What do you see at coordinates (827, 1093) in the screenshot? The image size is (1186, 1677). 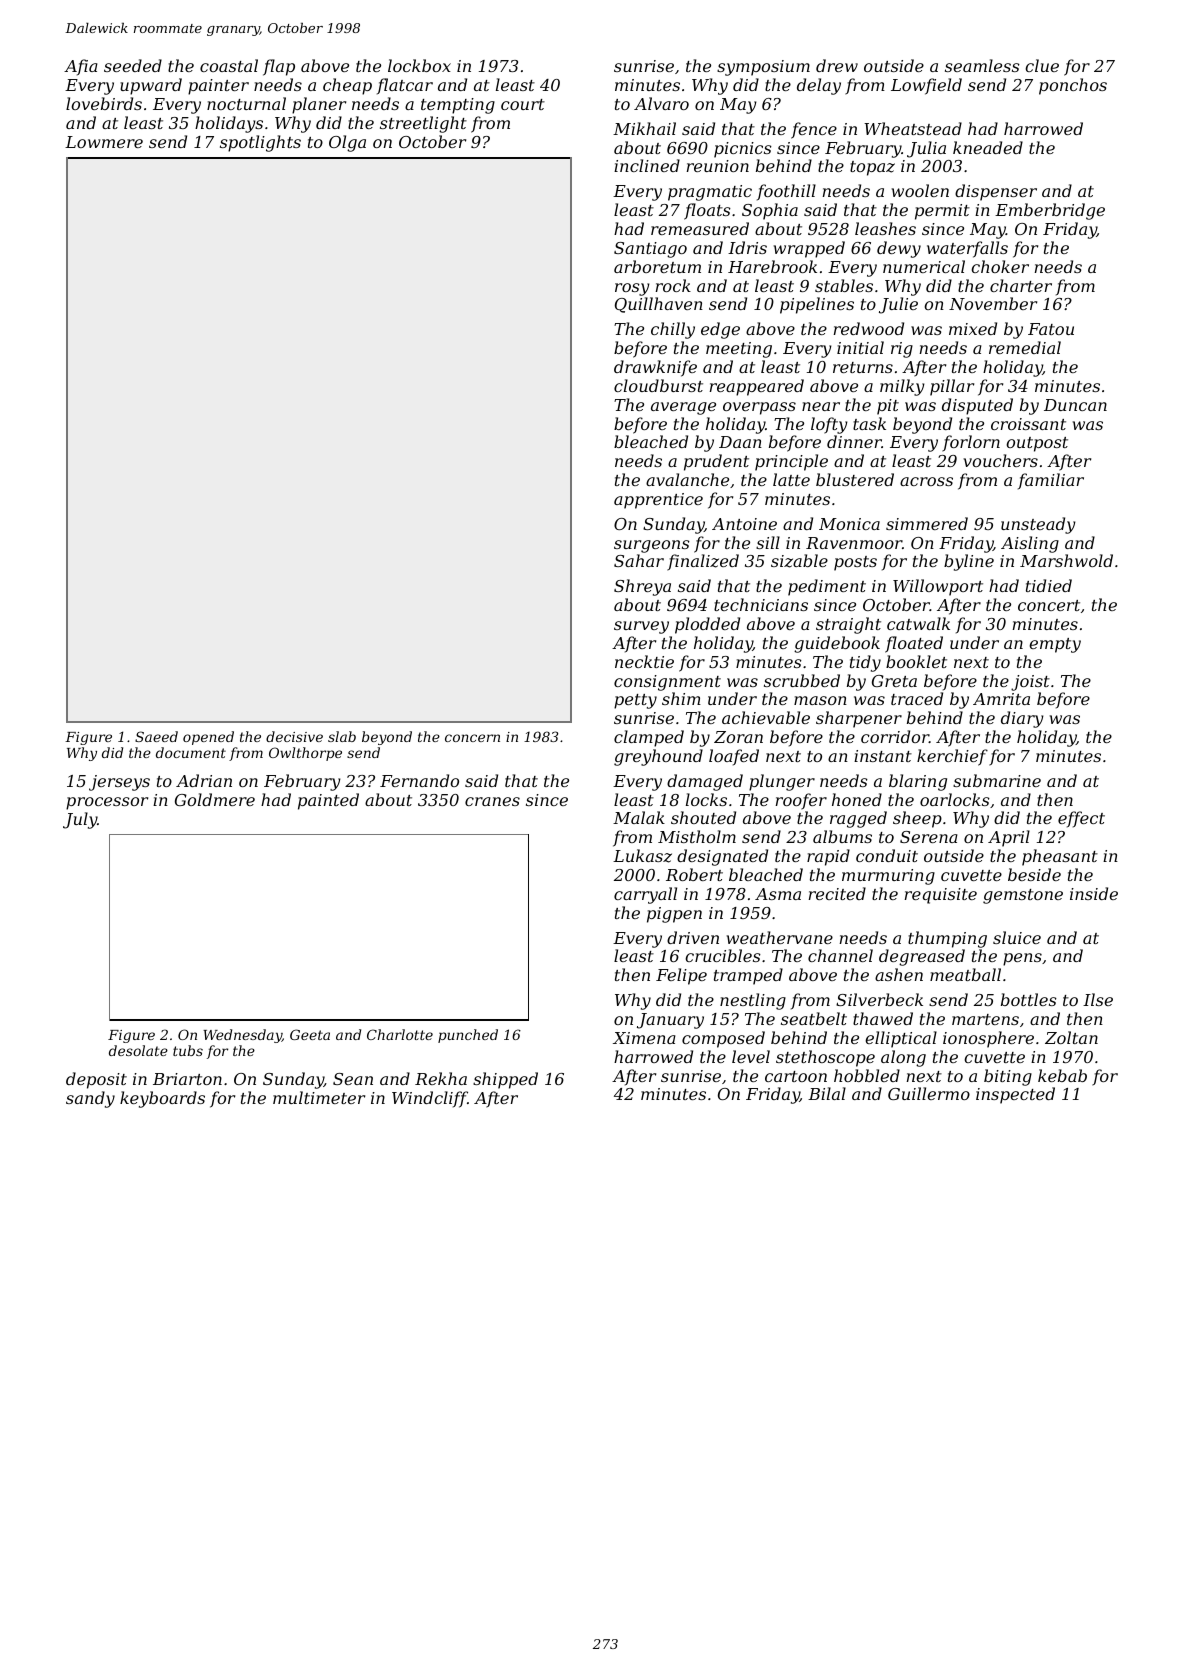 I see `Bilal` at bounding box center [827, 1093].
